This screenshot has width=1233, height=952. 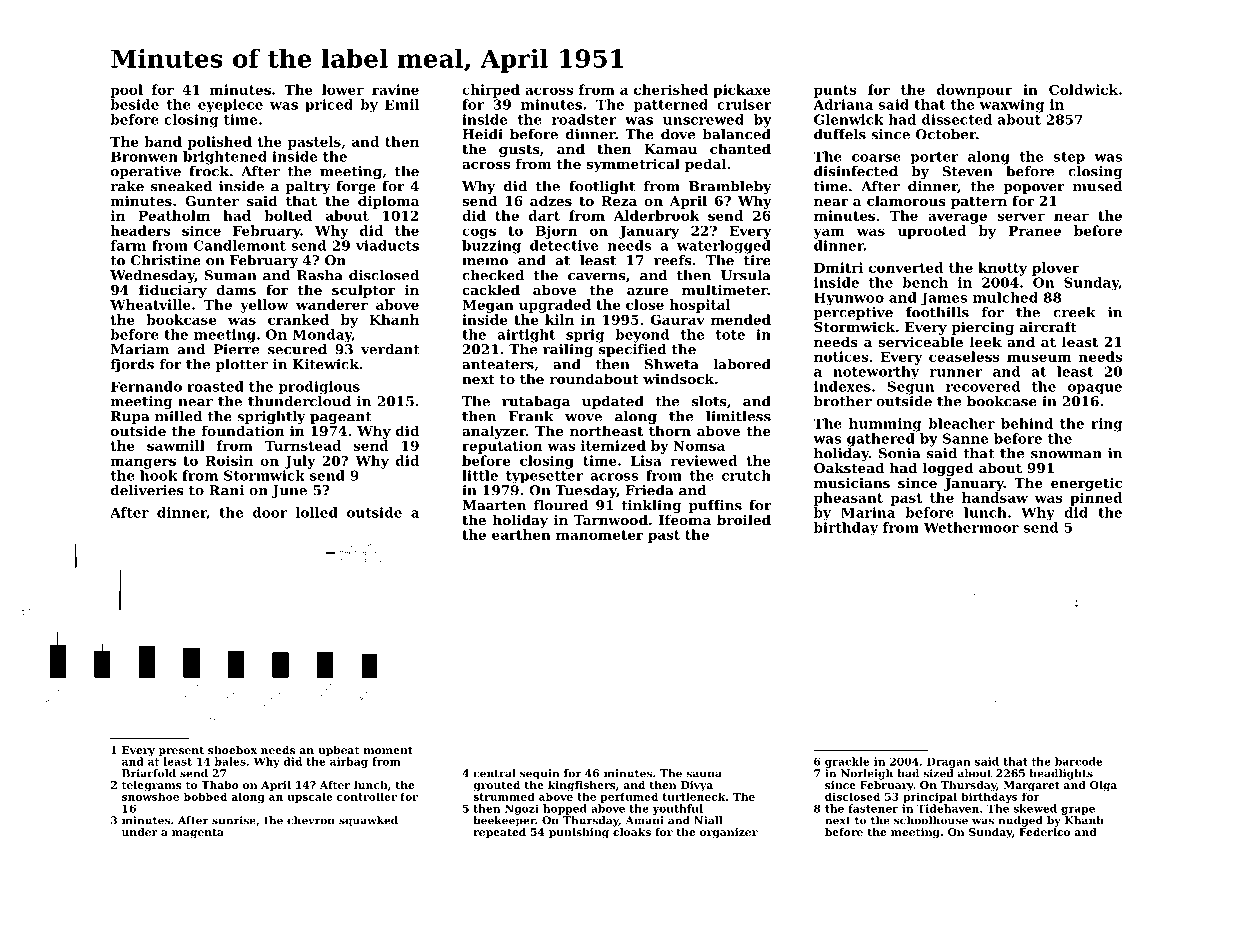 What do you see at coordinates (519, 150) in the screenshot?
I see `gusts` at bounding box center [519, 150].
